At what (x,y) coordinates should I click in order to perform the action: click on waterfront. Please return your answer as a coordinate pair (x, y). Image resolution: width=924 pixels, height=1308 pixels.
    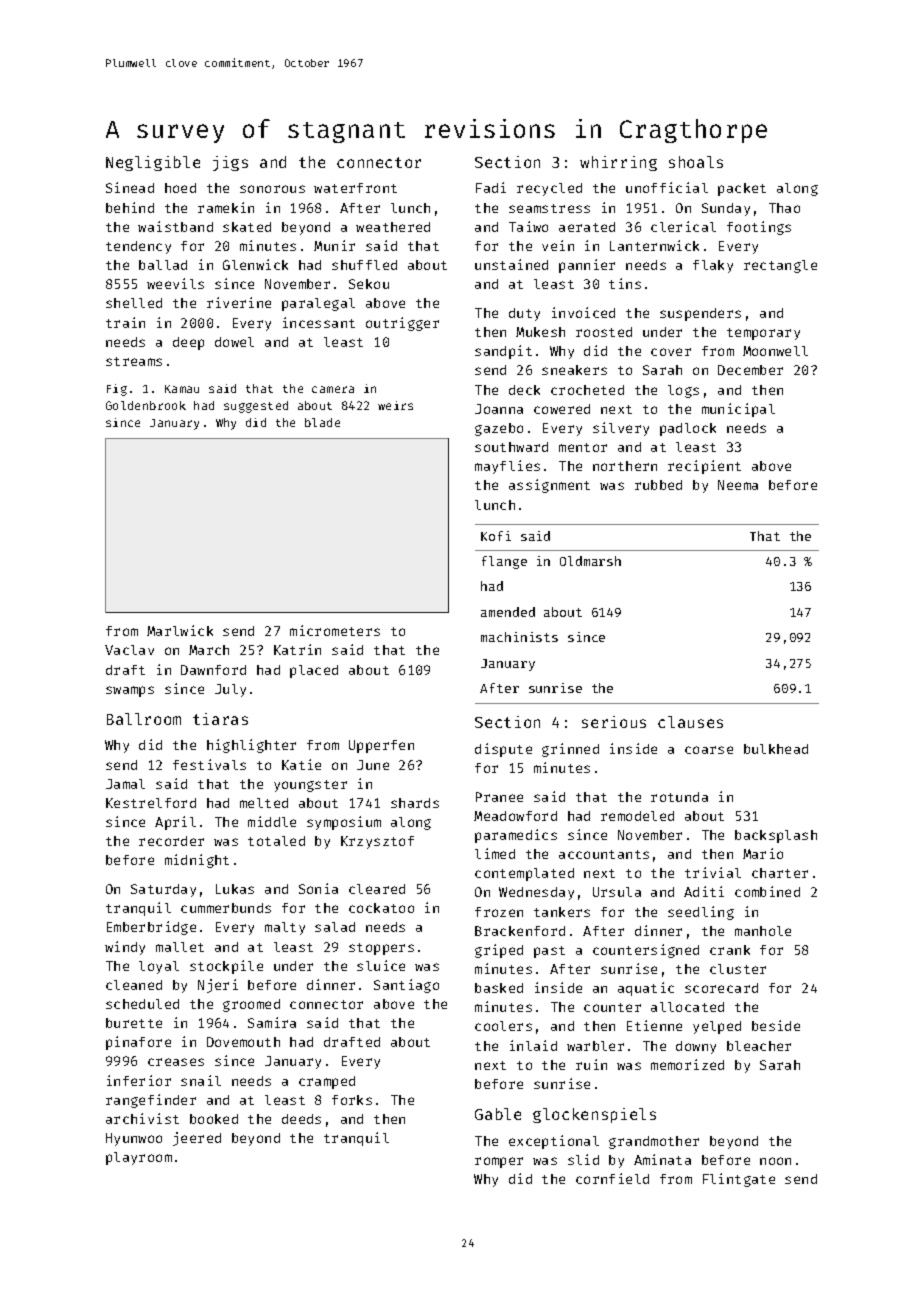
    Looking at the image, I should click on (355, 188).
